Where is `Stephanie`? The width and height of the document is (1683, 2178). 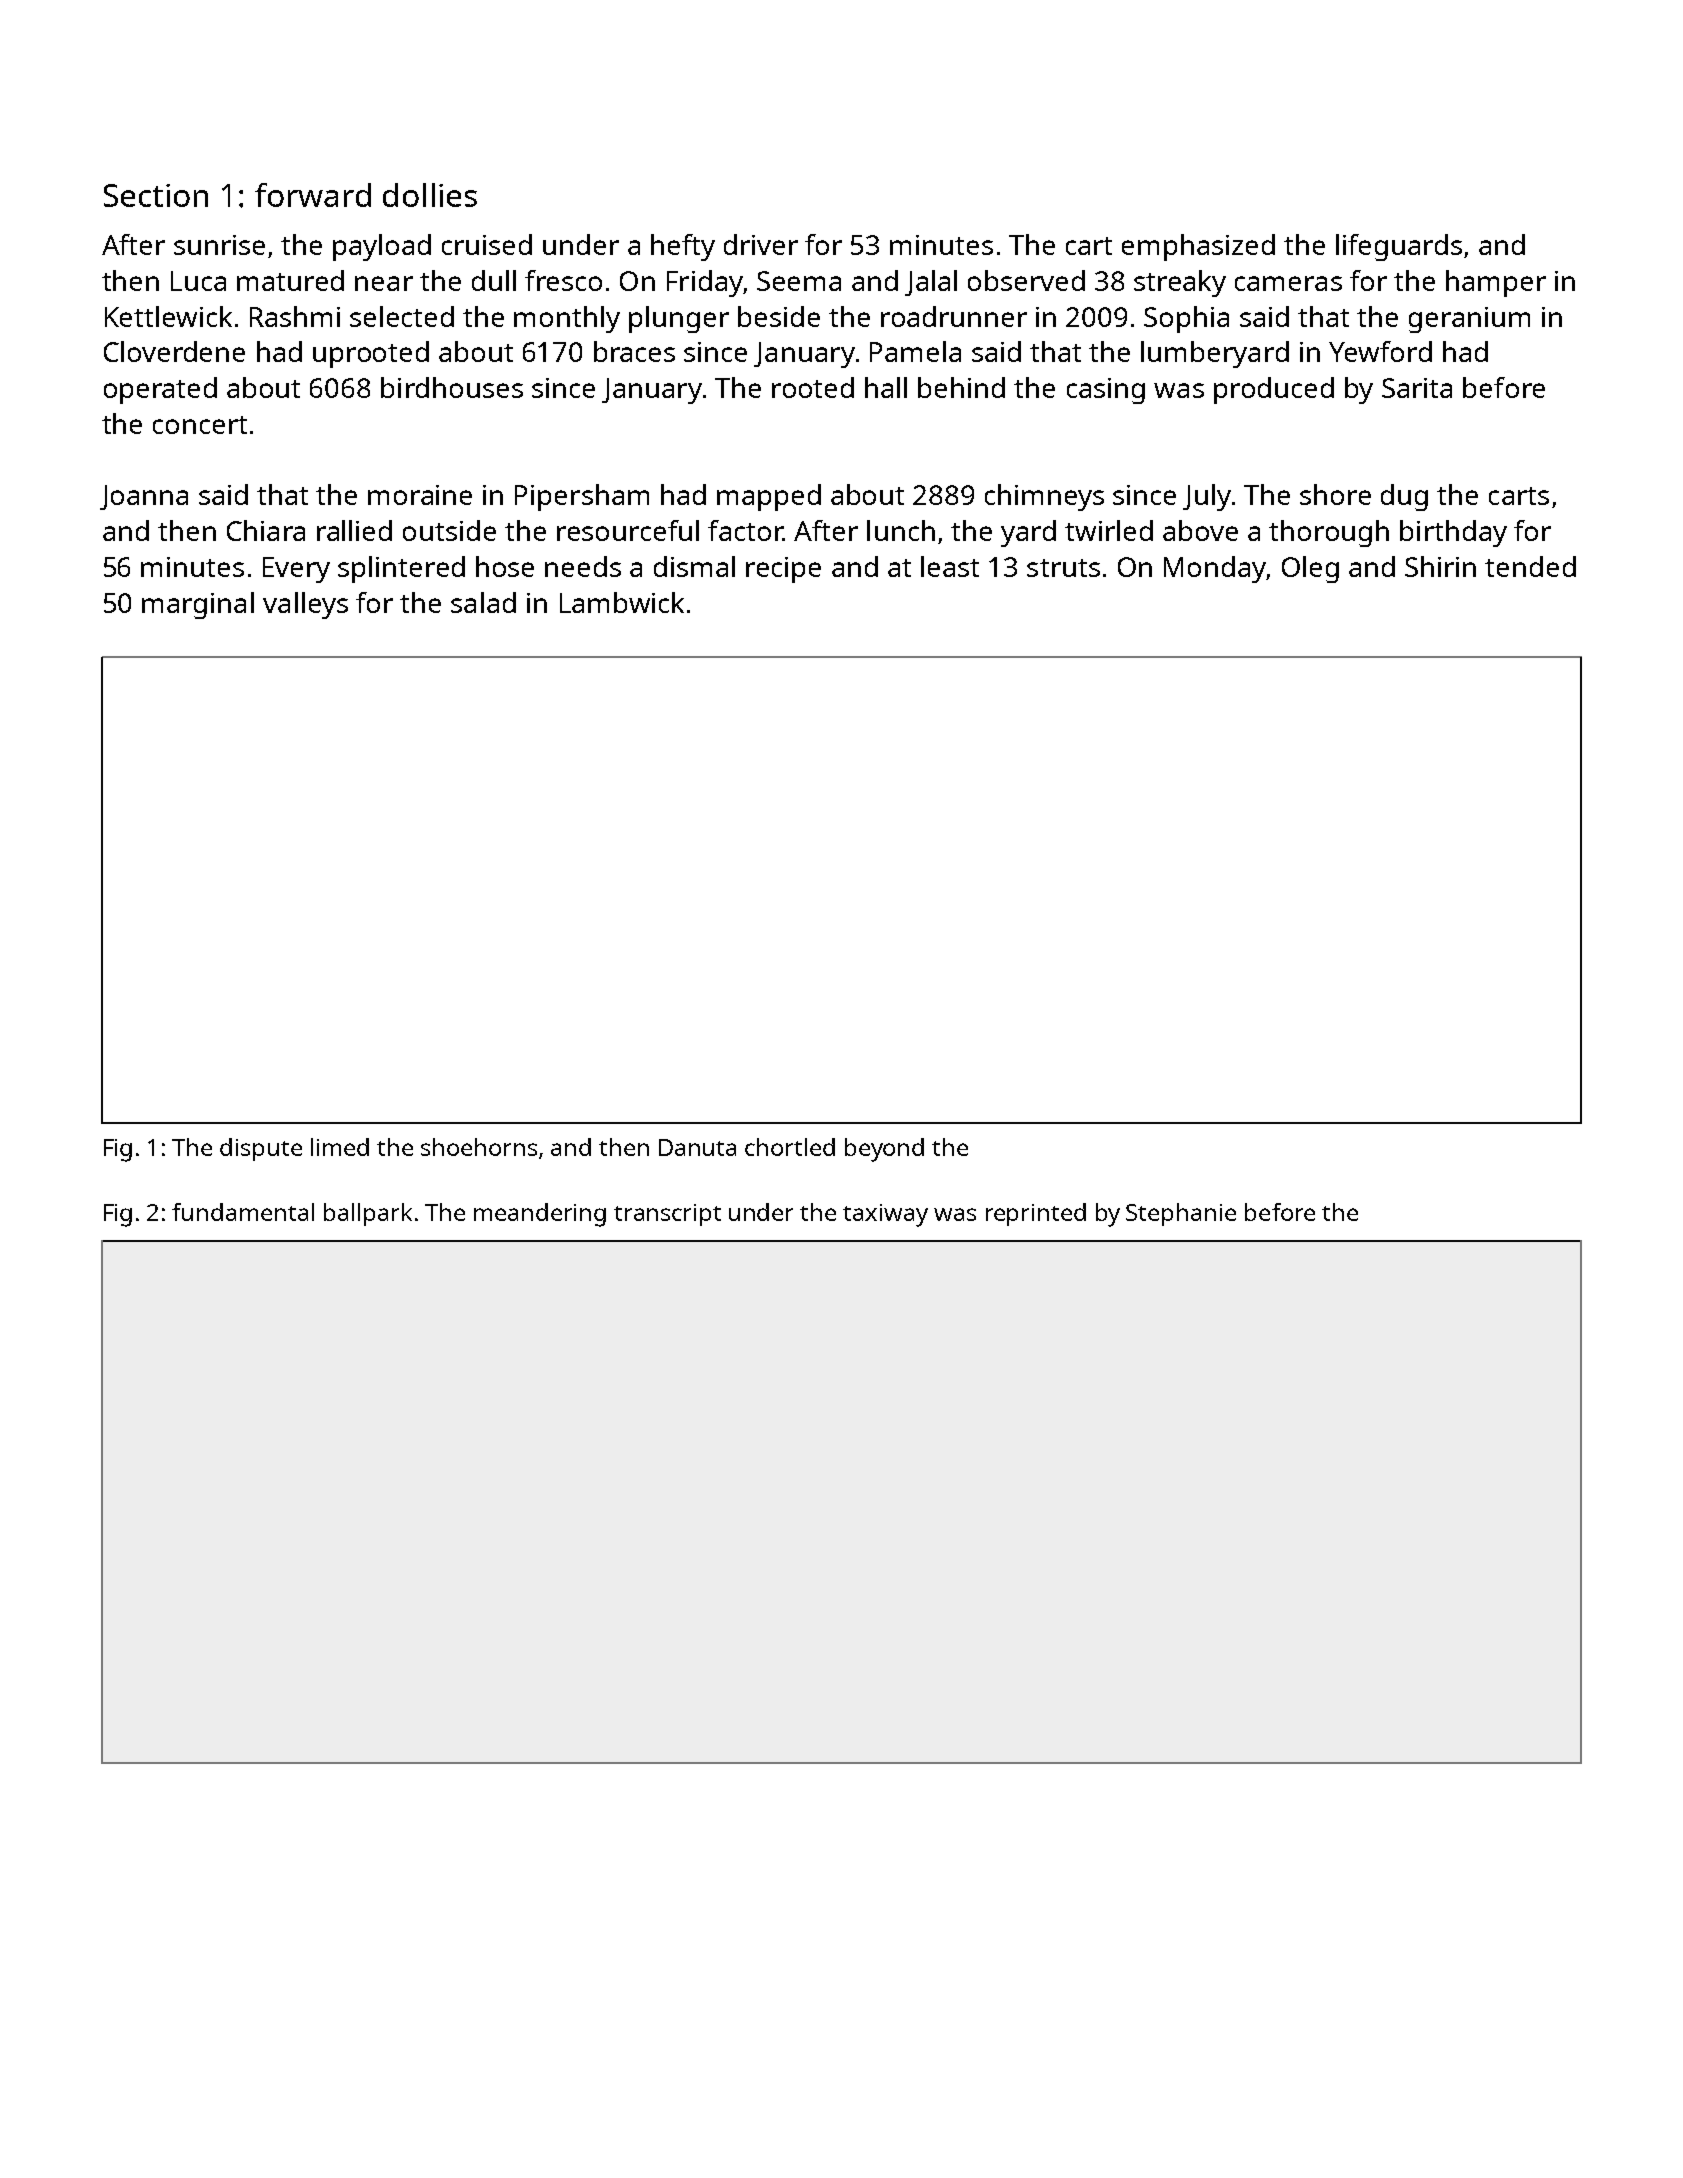 Stephanie is located at coordinates (1181, 1214).
